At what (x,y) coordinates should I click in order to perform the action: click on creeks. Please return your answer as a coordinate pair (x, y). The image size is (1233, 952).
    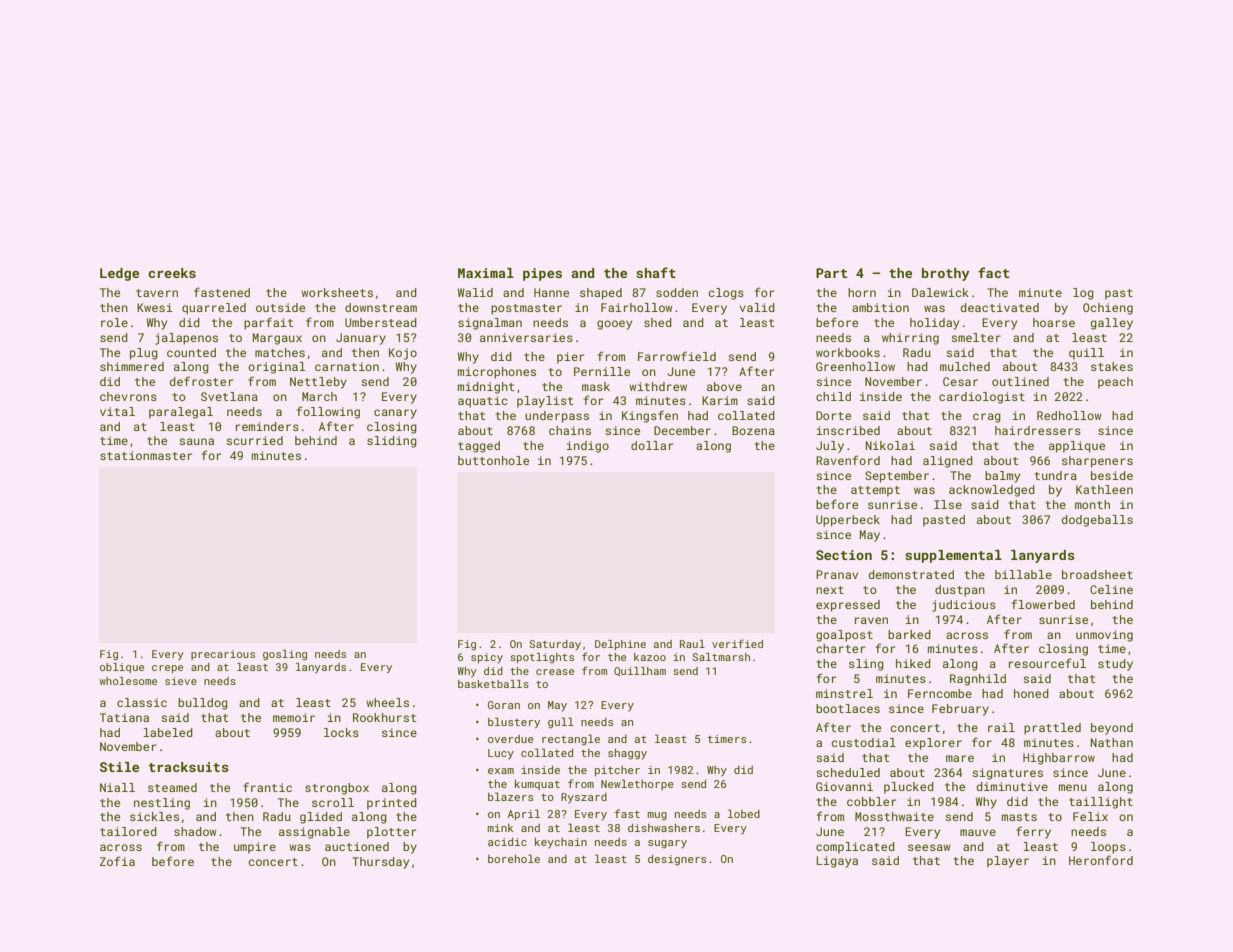
    Looking at the image, I should click on (172, 273).
